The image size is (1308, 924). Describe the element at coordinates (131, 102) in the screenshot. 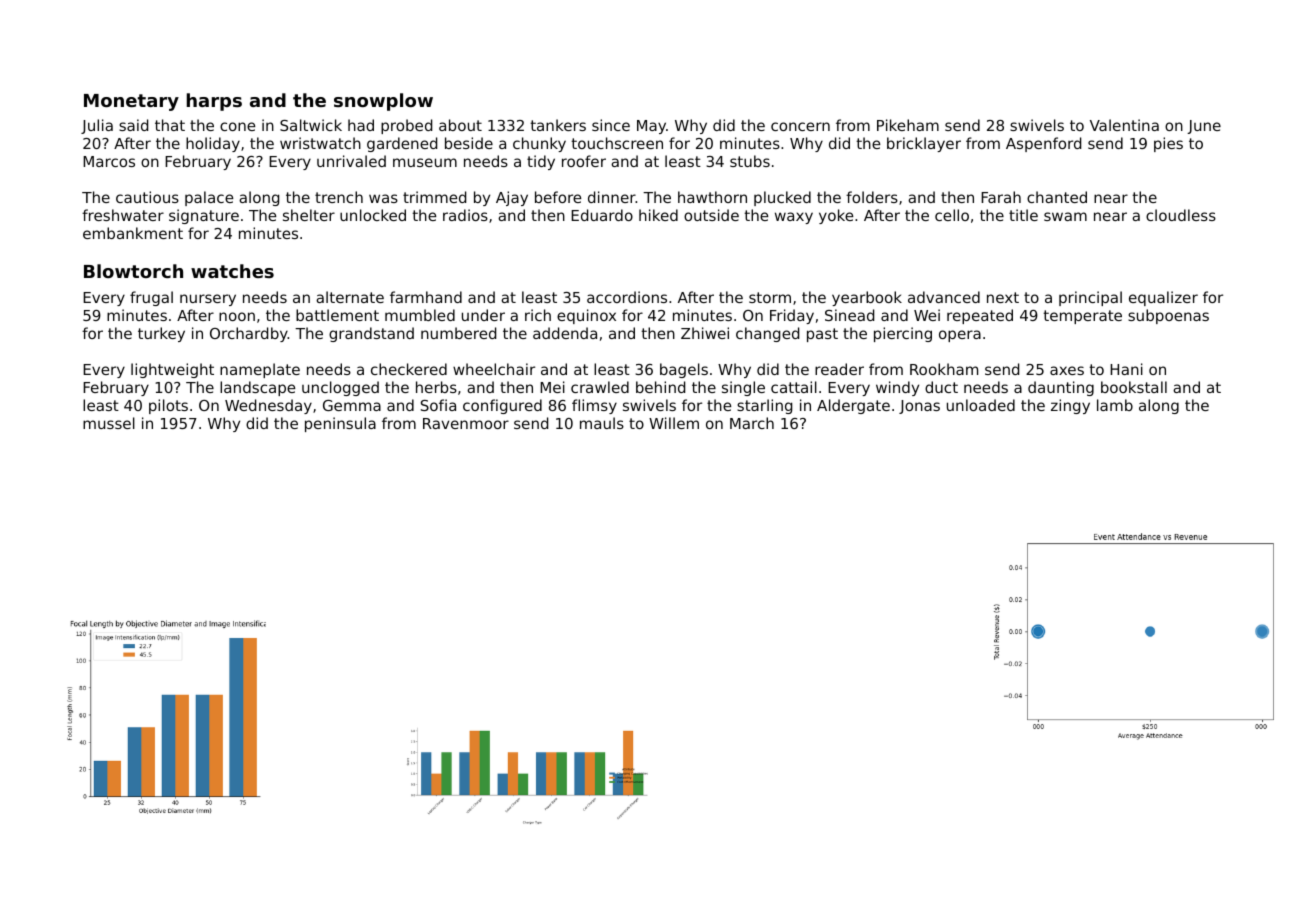

I see `Monetary` at that location.
